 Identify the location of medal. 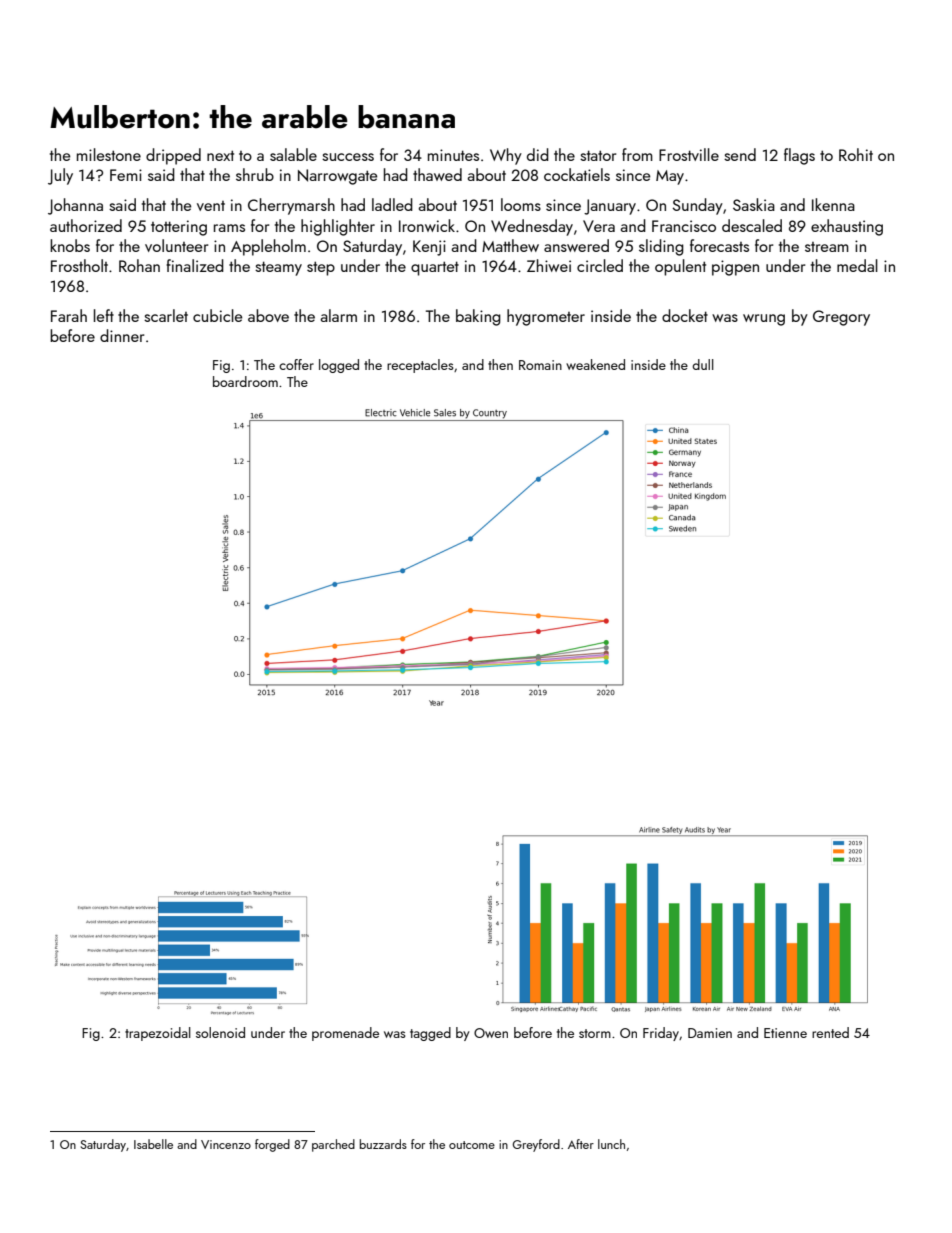
(857, 265).
